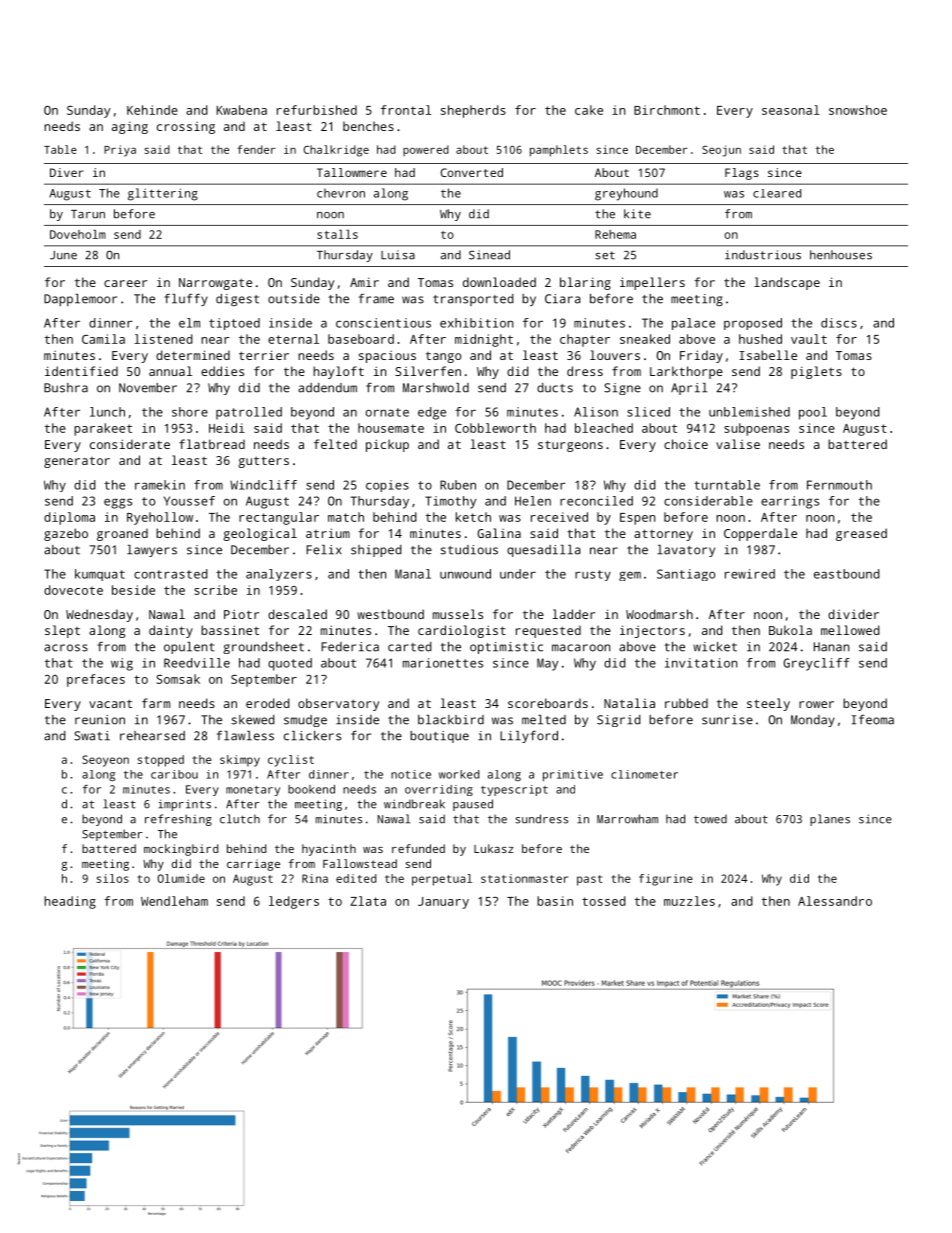 The image size is (952, 1233). I want to click on Reedville, so click(197, 663).
